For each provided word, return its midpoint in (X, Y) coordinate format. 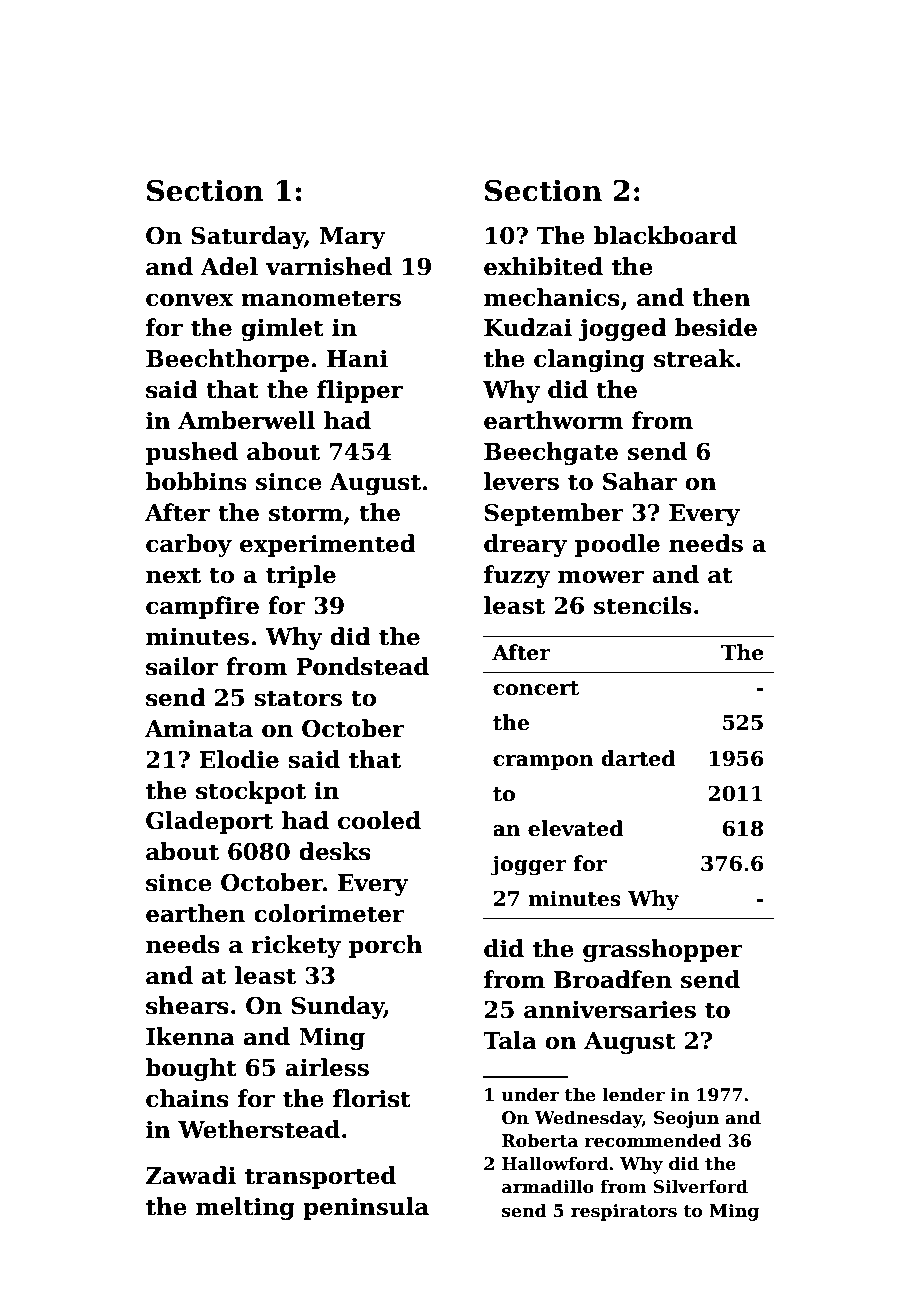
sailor (182, 666)
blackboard (665, 235)
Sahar (640, 481)
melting (245, 1208)
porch (386, 946)
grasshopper (663, 950)
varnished (329, 266)
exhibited (543, 266)
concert (536, 688)
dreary (525, 545)
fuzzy (517, 576)
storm (306, 513)
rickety (296, 946)
